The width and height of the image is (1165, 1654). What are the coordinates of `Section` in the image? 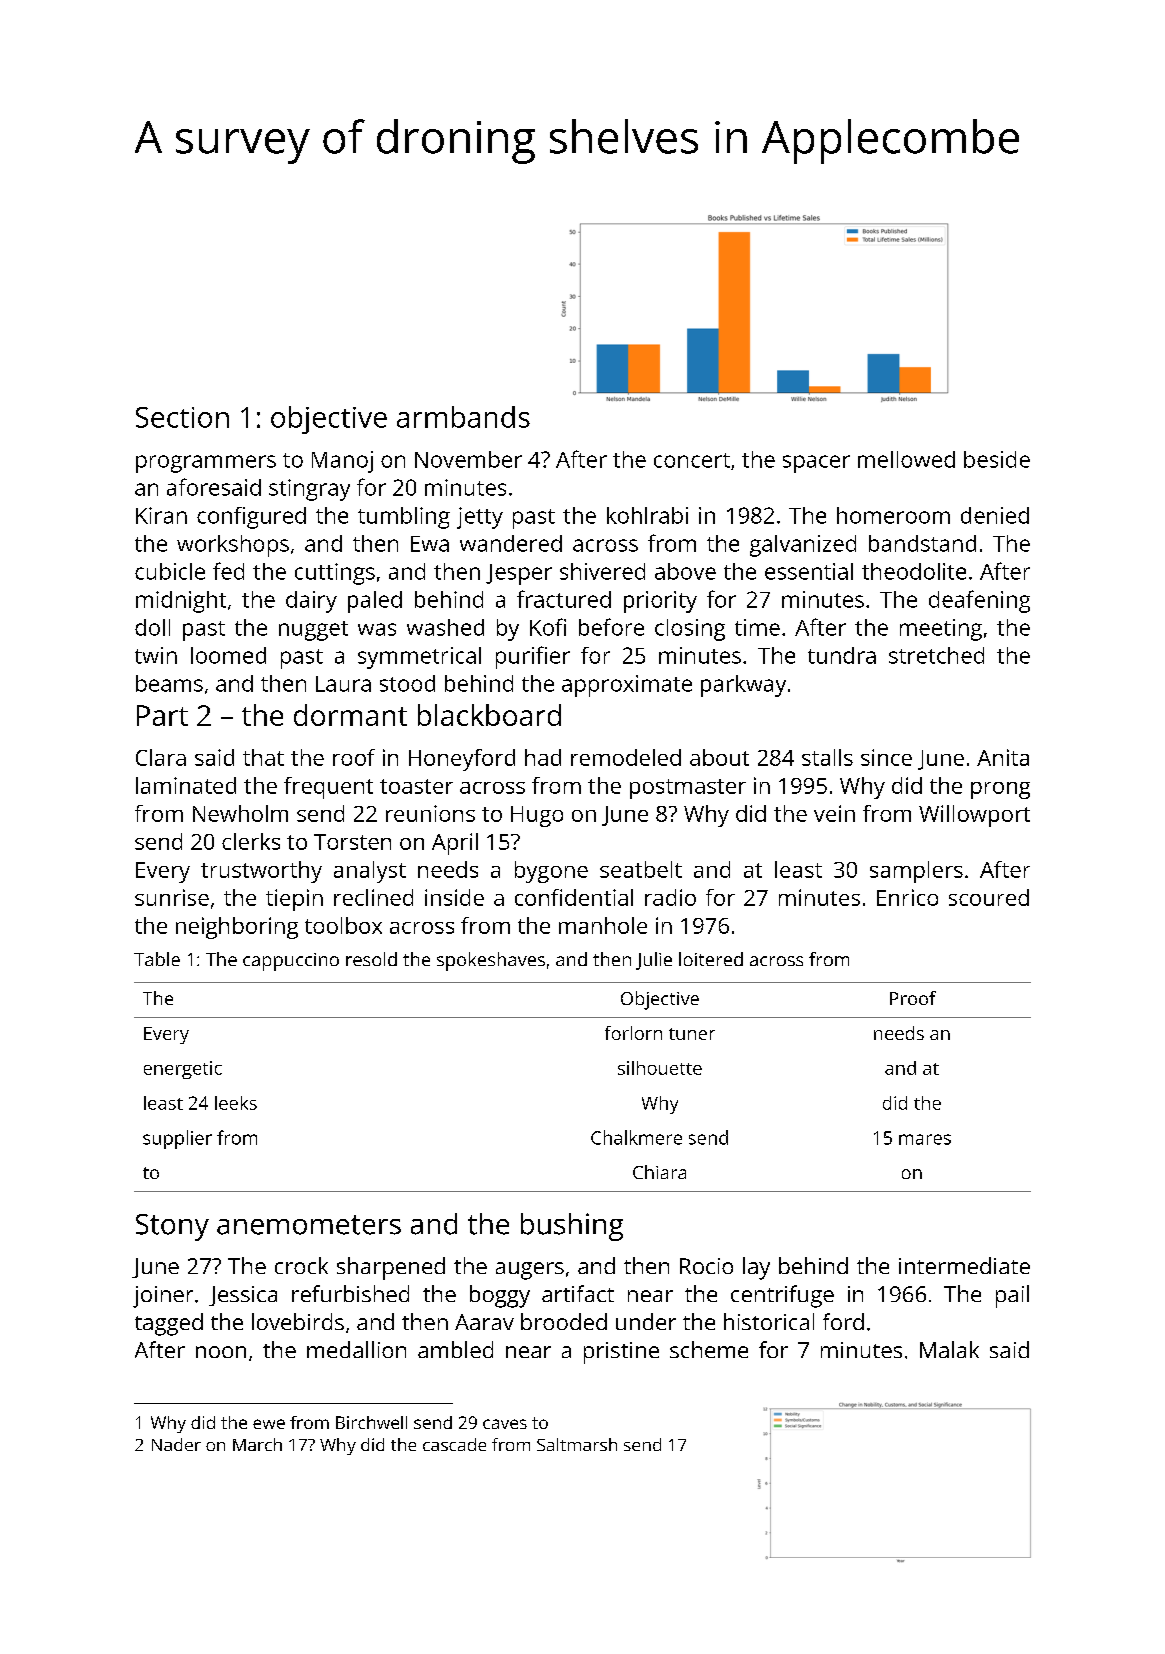 It's located at (182, 417).
